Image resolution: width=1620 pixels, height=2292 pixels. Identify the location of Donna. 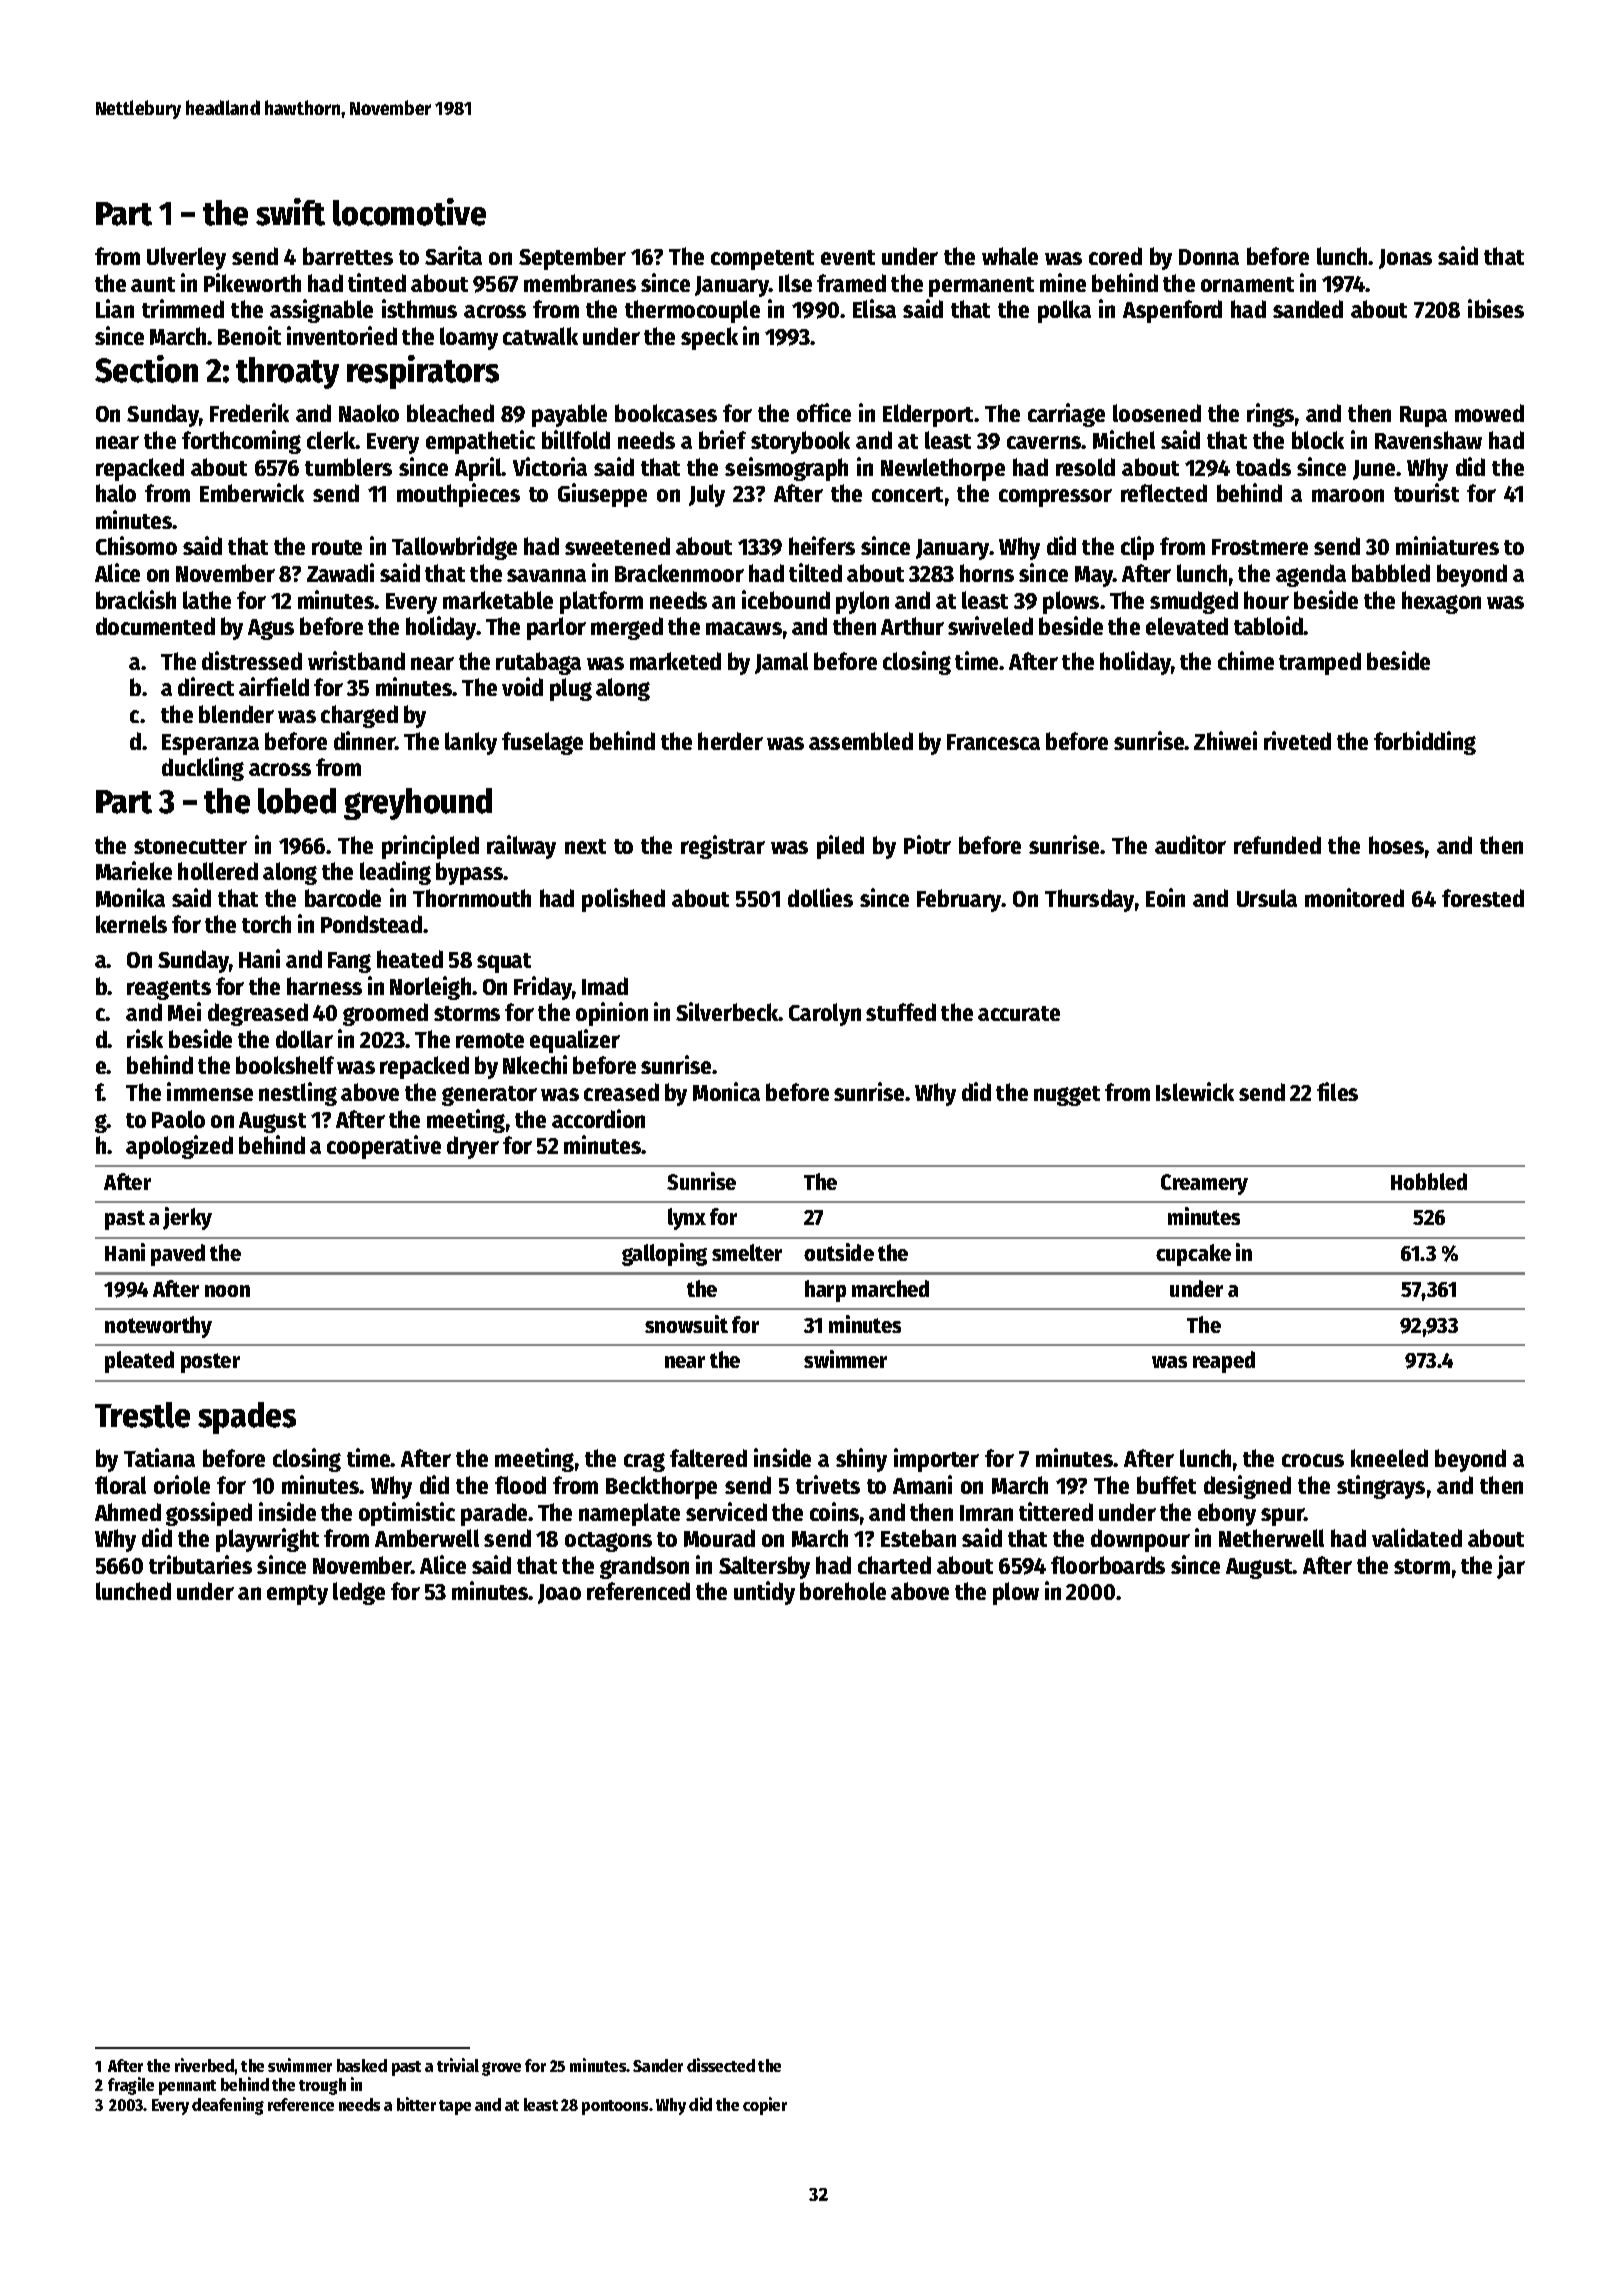
(1209, 257).
